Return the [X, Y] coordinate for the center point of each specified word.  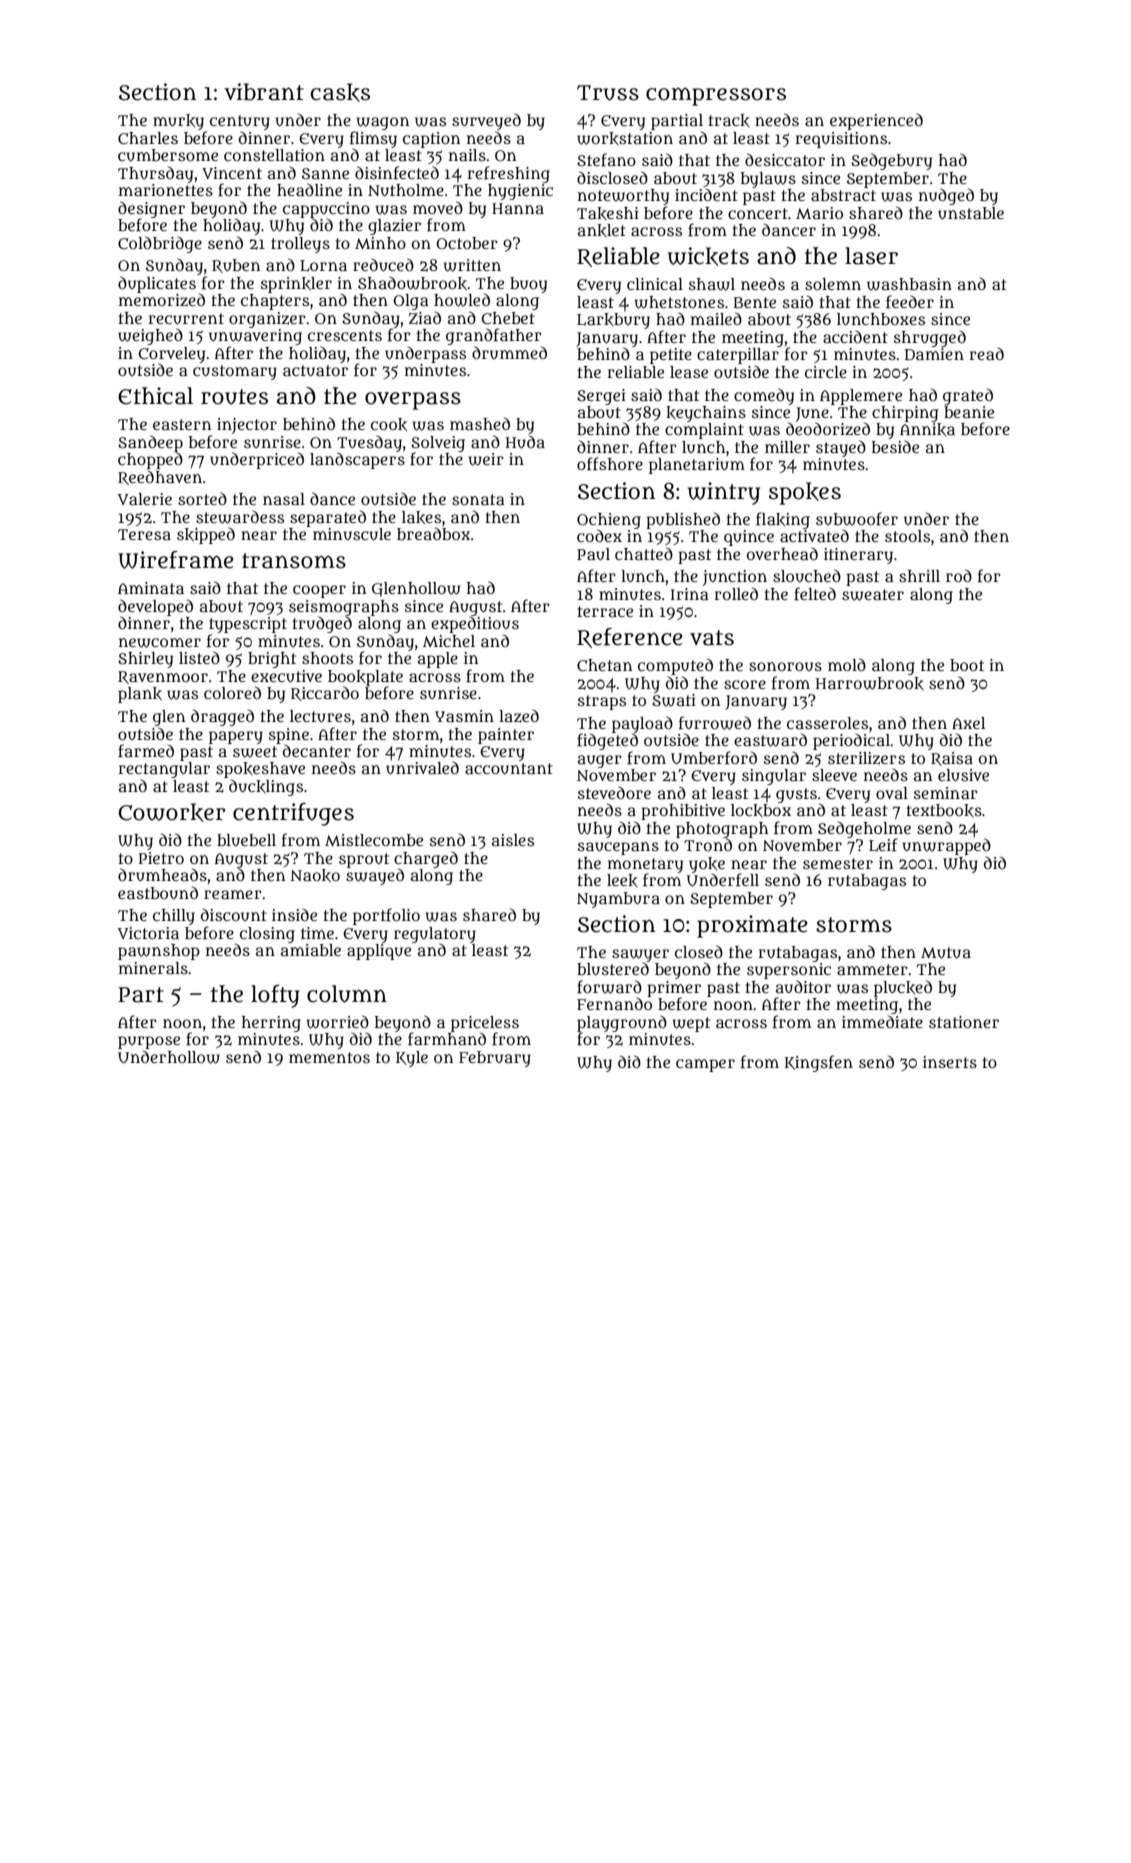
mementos [329, 1057]
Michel [449, 641]
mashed [480, 423]
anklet [602, 230]
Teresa [144, 534]
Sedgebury [891, 161]
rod [959, 575]
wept [691, 1024]
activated [814, 535]
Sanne [325, 173]
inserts [950, 1062]
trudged [322, 624]
